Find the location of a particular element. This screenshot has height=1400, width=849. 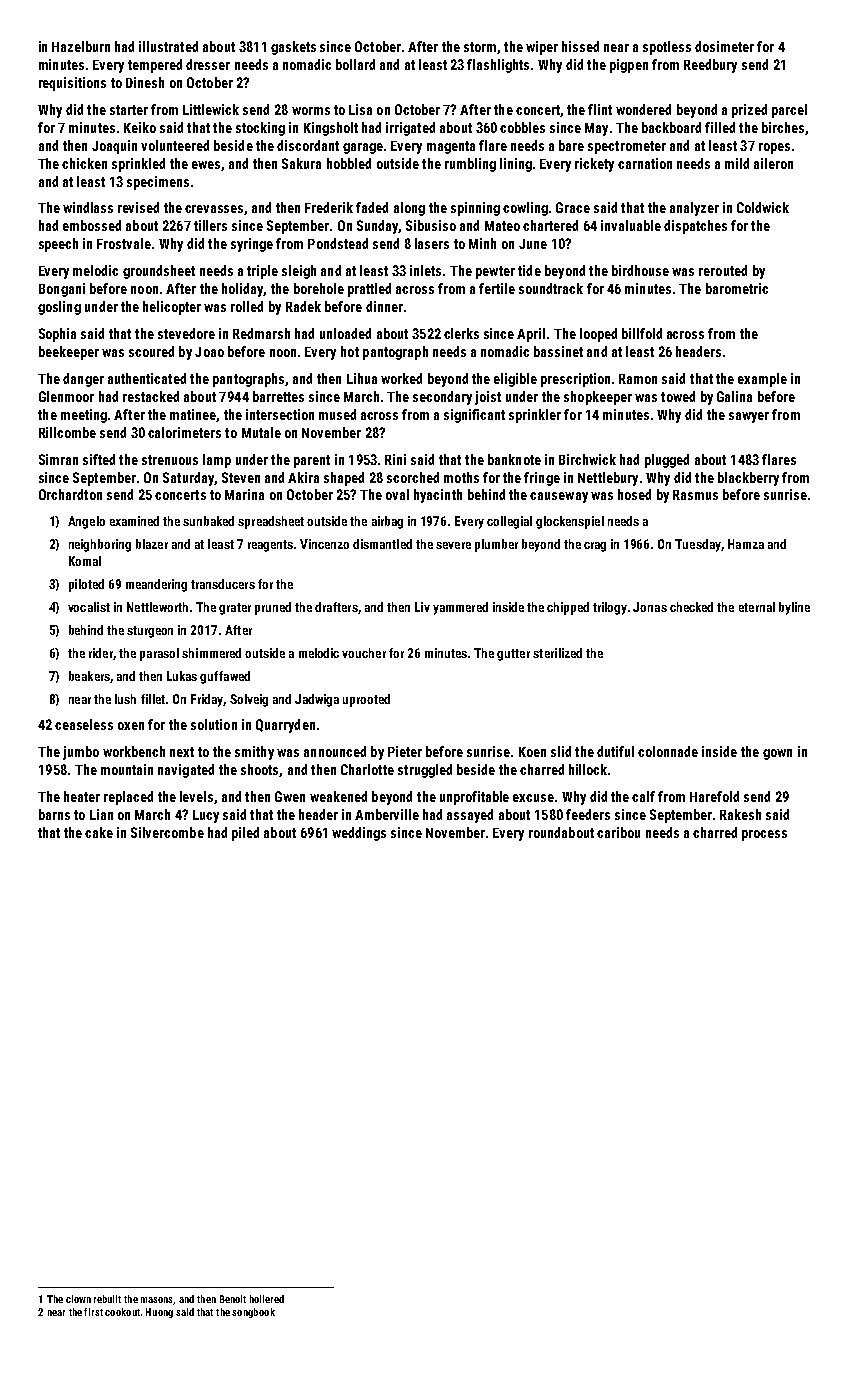

crevasses is located at coordinates (214, 209).
